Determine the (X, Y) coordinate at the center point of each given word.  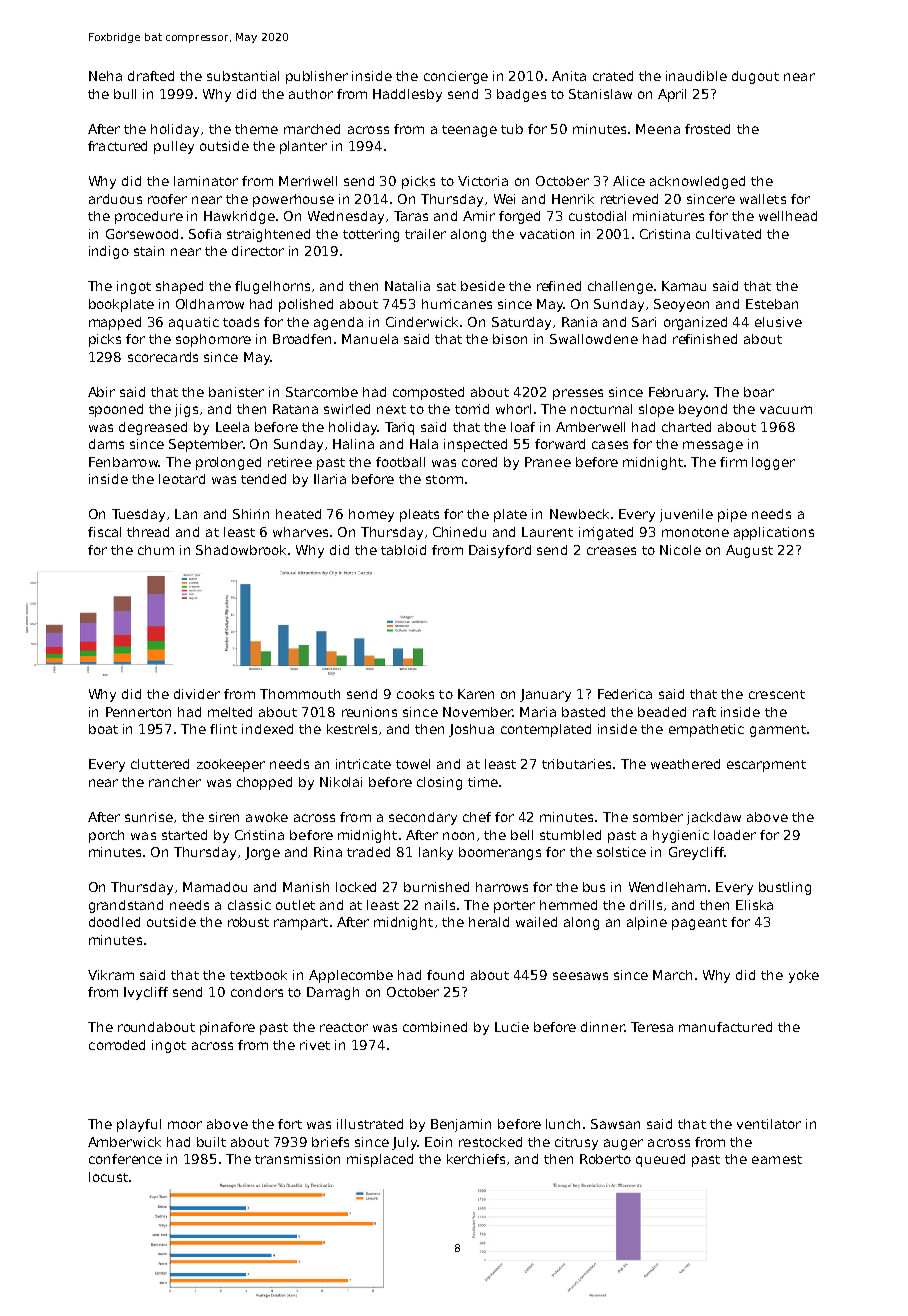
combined (435, 1027)
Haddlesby (407, 95)
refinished (705, 339)
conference (125, 1159)
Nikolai (341, 782)
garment (778, 731)
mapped (115, 323)
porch (106, 836)
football (400, 462)
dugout (755, 77)
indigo (109, 252)
